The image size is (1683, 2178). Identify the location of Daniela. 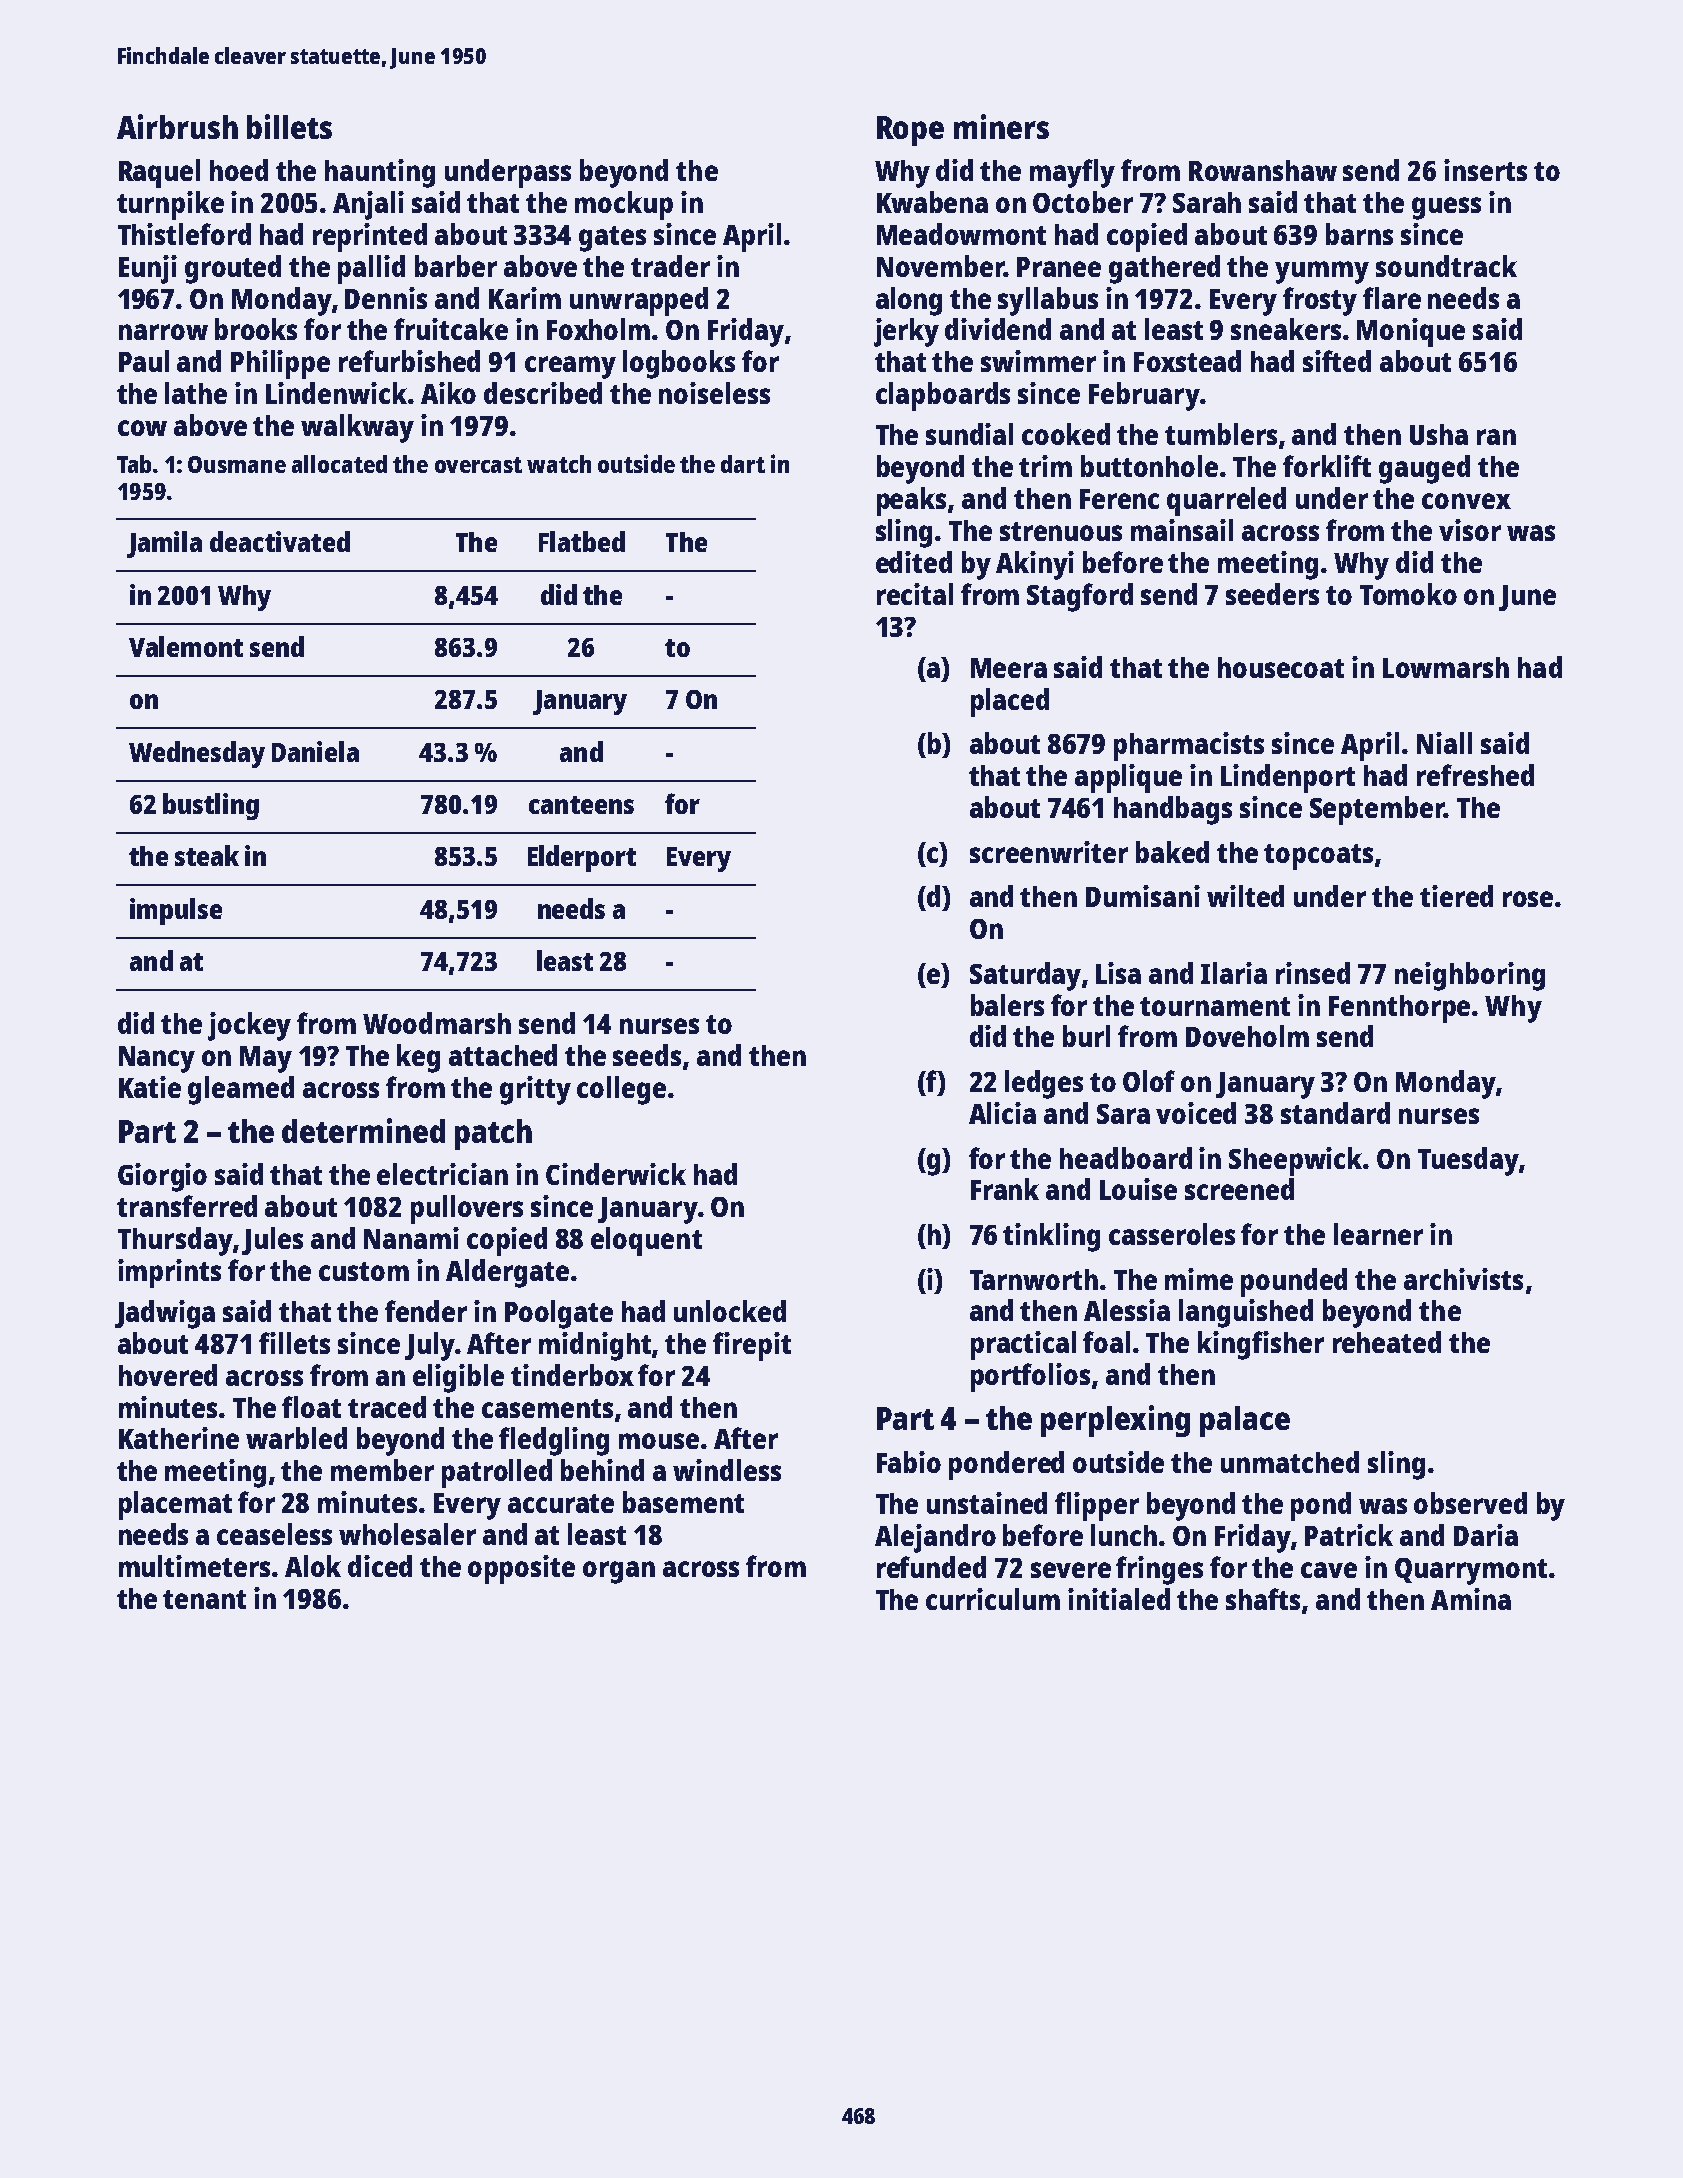
(315, 751).
